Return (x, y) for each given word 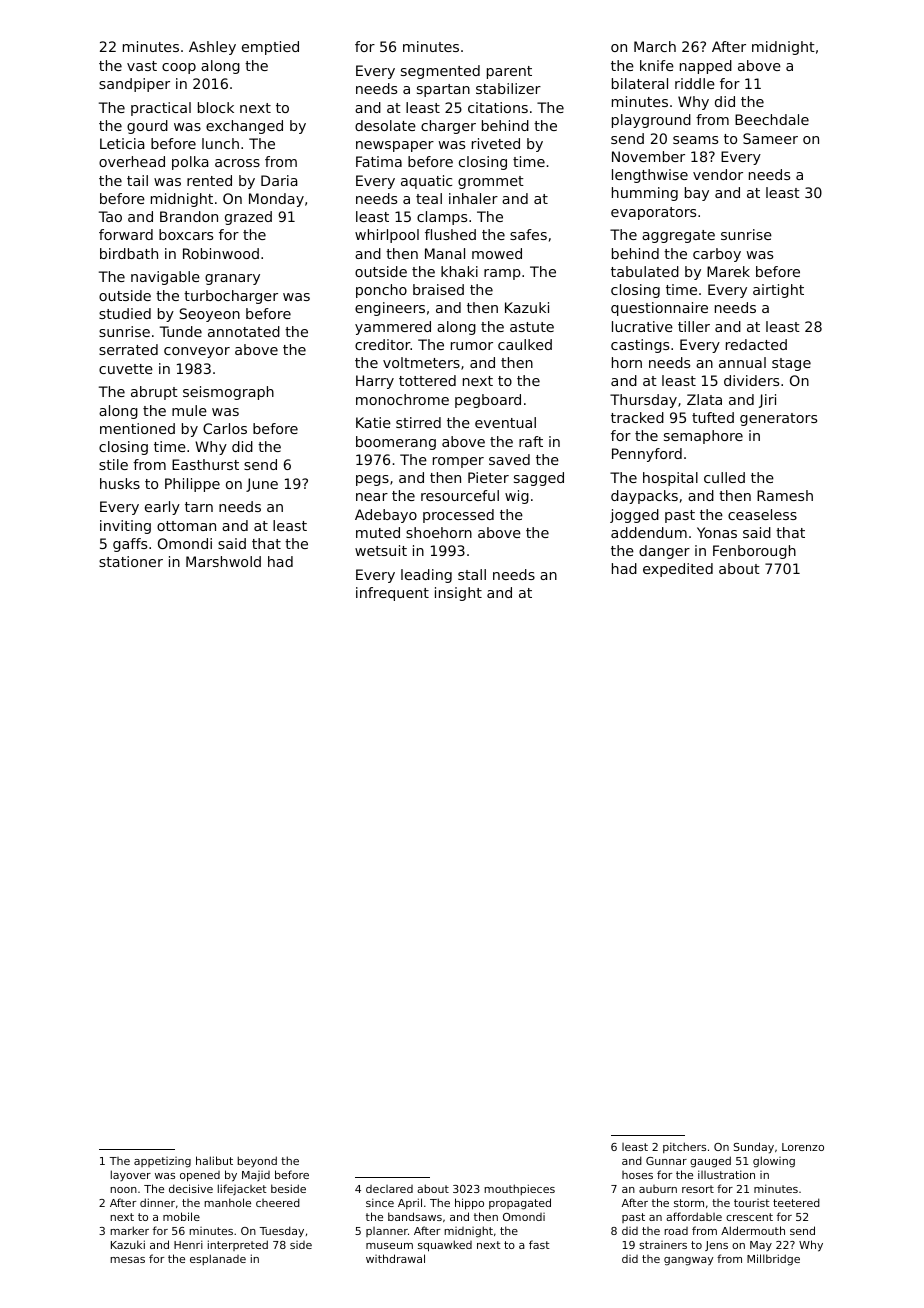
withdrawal (395, 1258)
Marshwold (223, 561)
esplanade (218, 1259)
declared (389, 1189)
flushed (450, 234)
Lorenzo (803, 1147)
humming (645, 194)
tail (137, 180)
